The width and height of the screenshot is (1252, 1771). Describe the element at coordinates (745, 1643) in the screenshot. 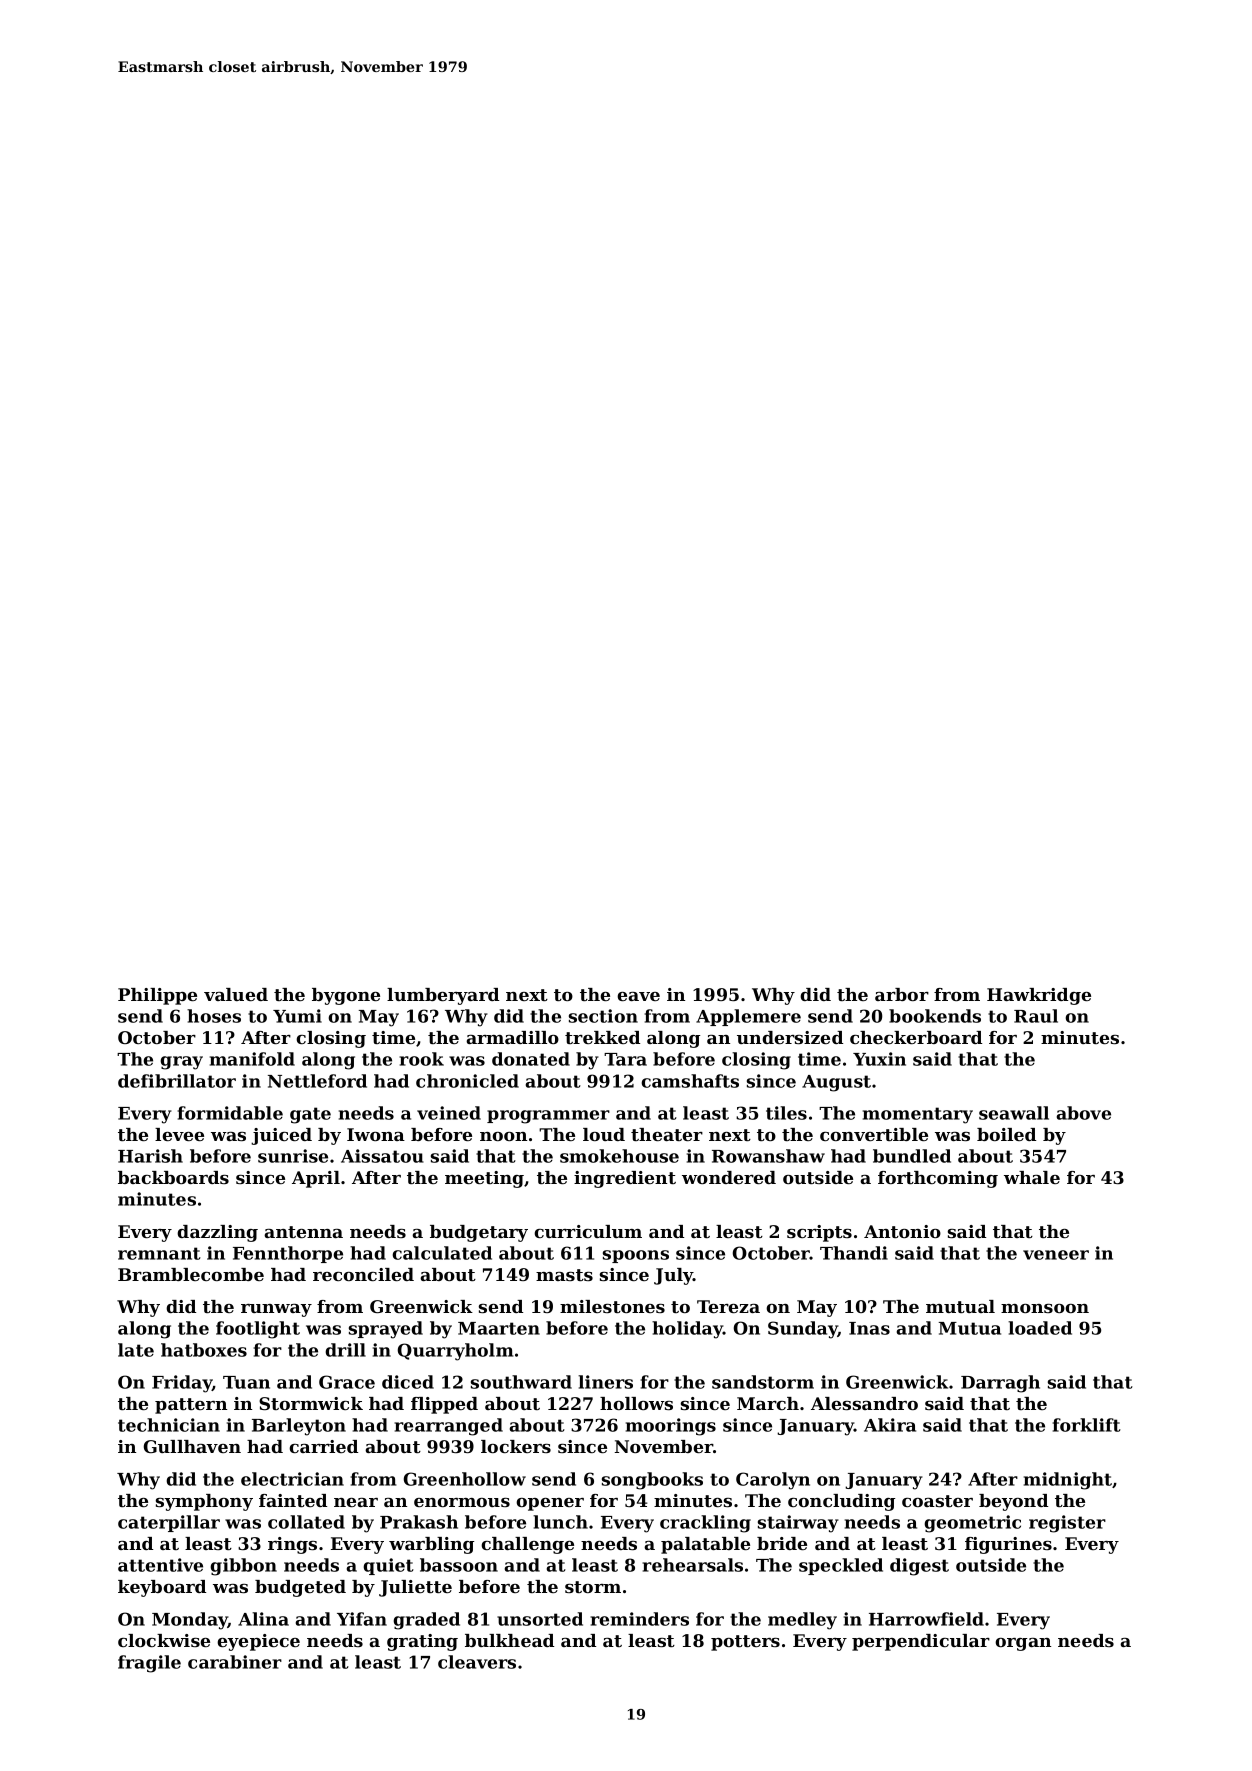

I see `potters` at that location.
